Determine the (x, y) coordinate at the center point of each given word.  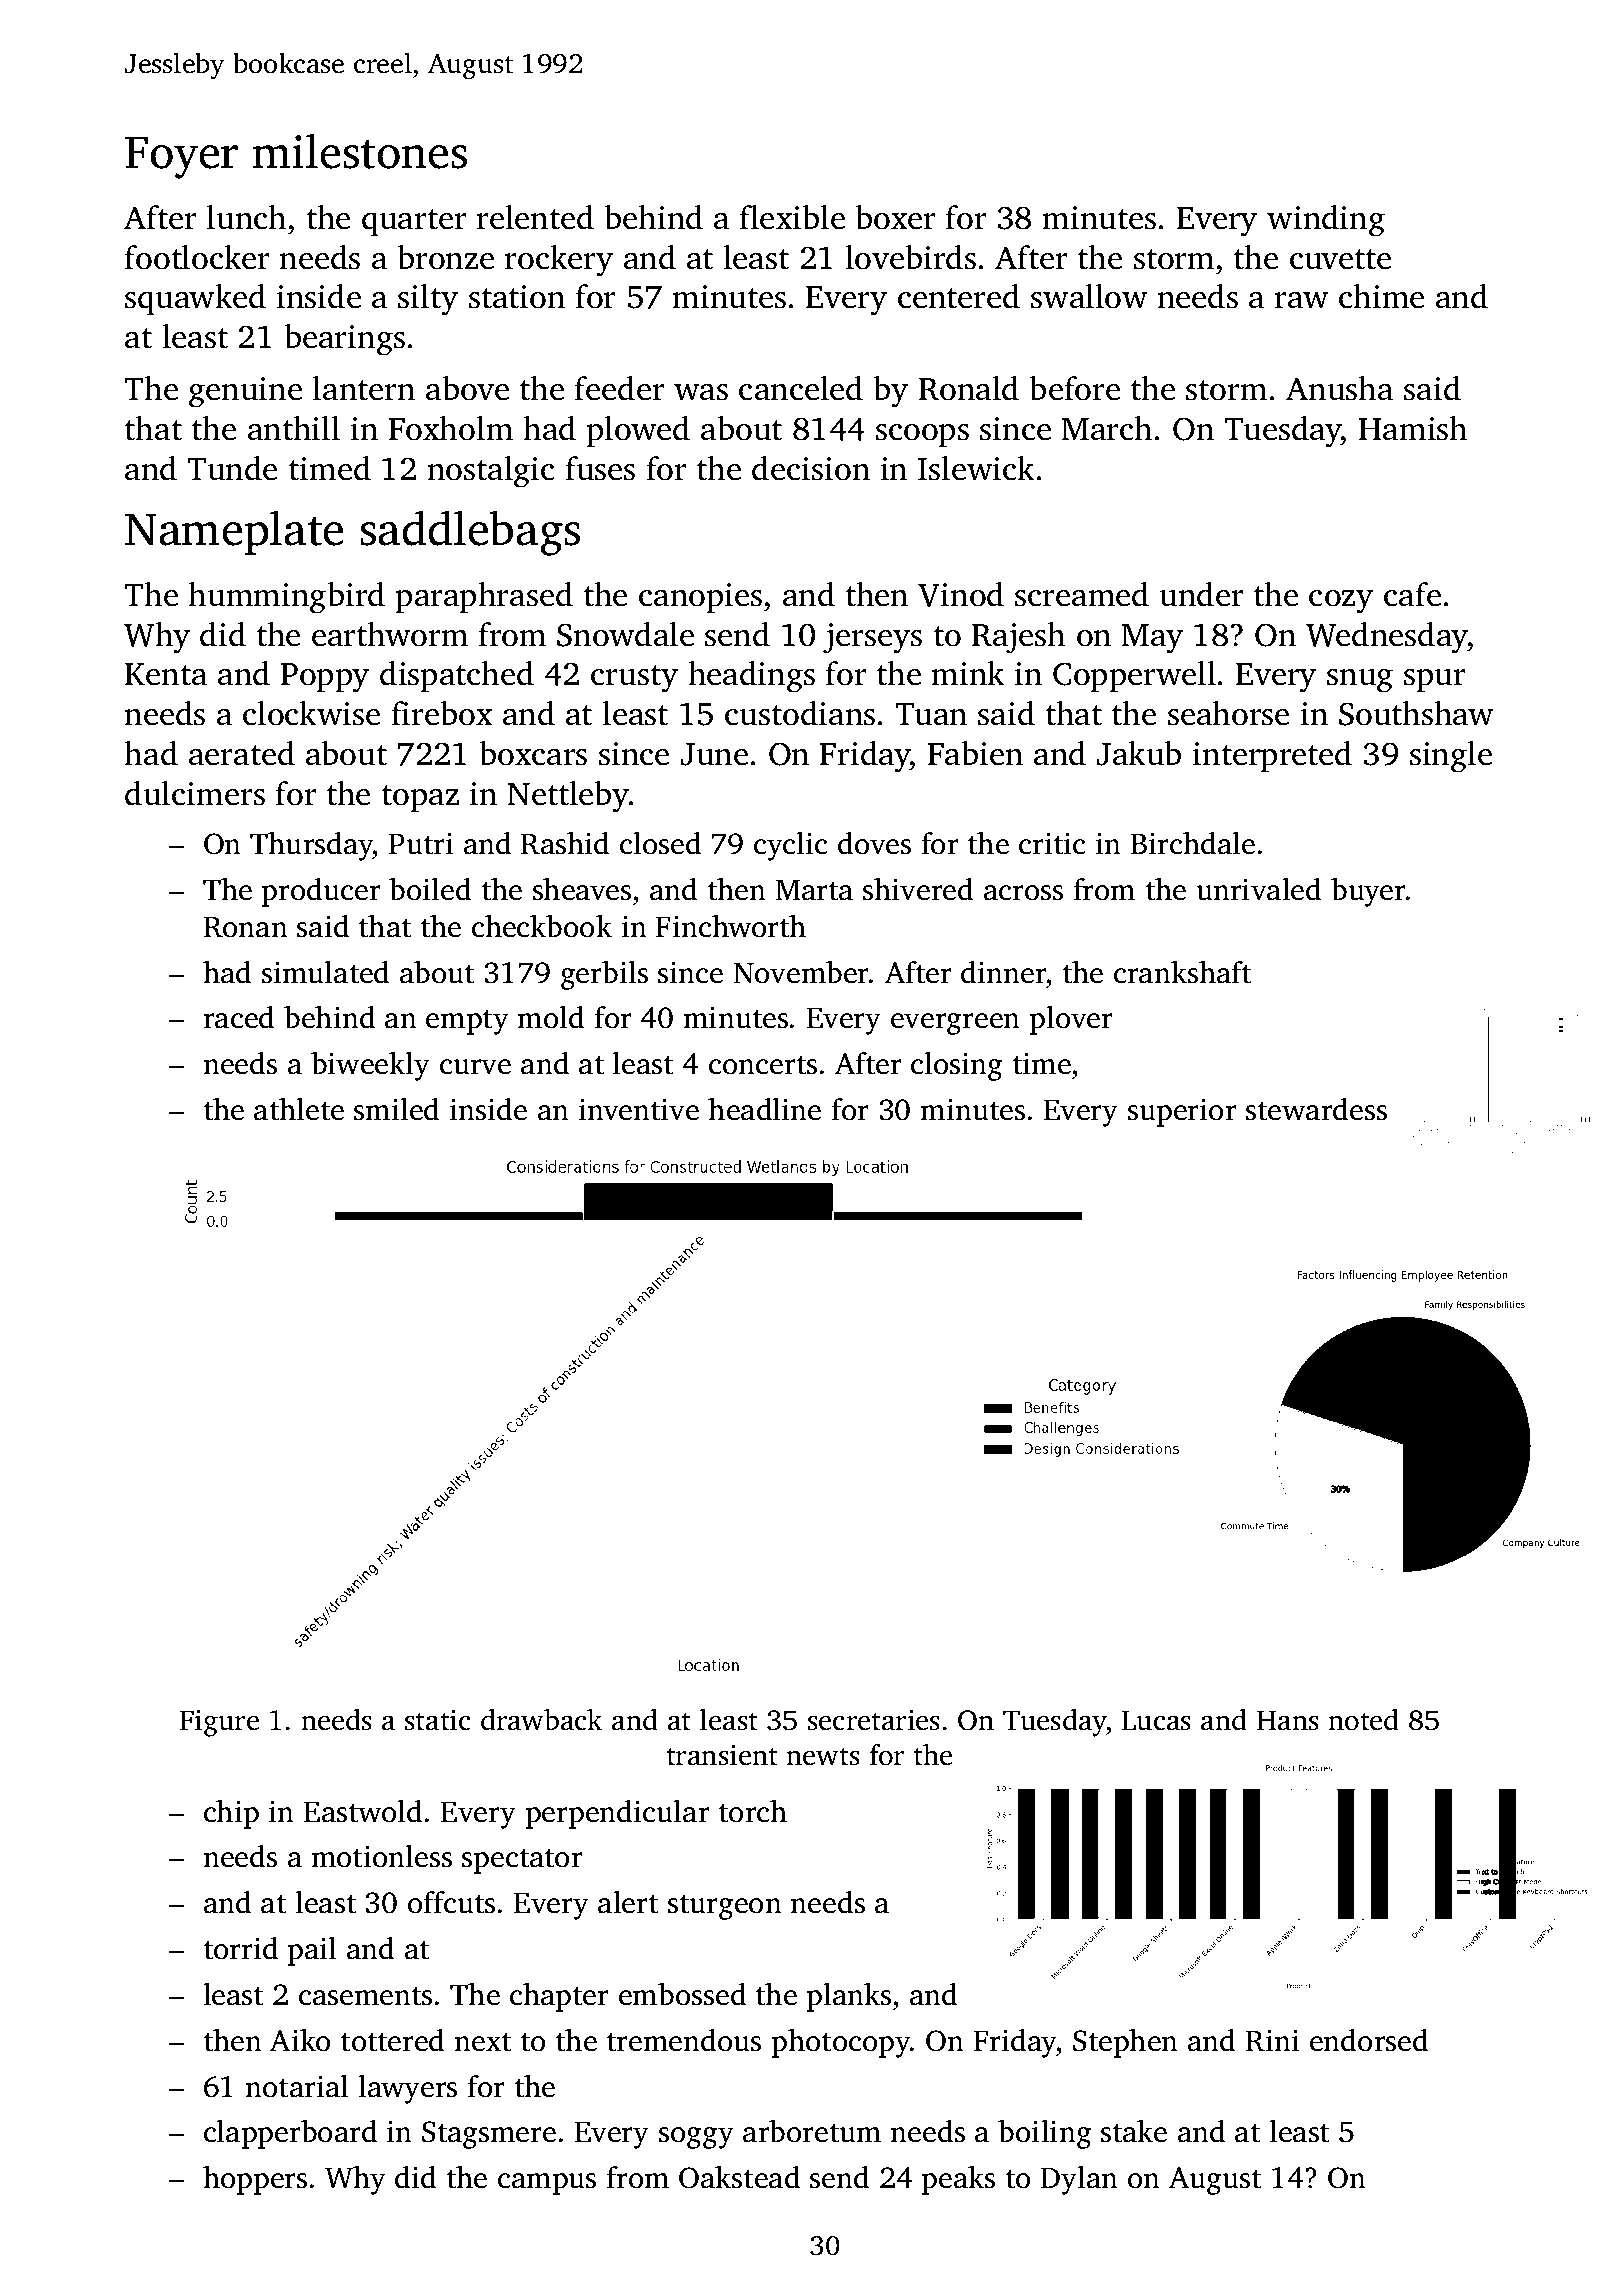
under (1201, 594)
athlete (299, 1109)
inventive (639, 1110)
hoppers (255, 2180)
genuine (245, 392)
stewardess (1316, 1109)
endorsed (1369, 2040)
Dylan (1079, 2180)
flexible (792, 217)
